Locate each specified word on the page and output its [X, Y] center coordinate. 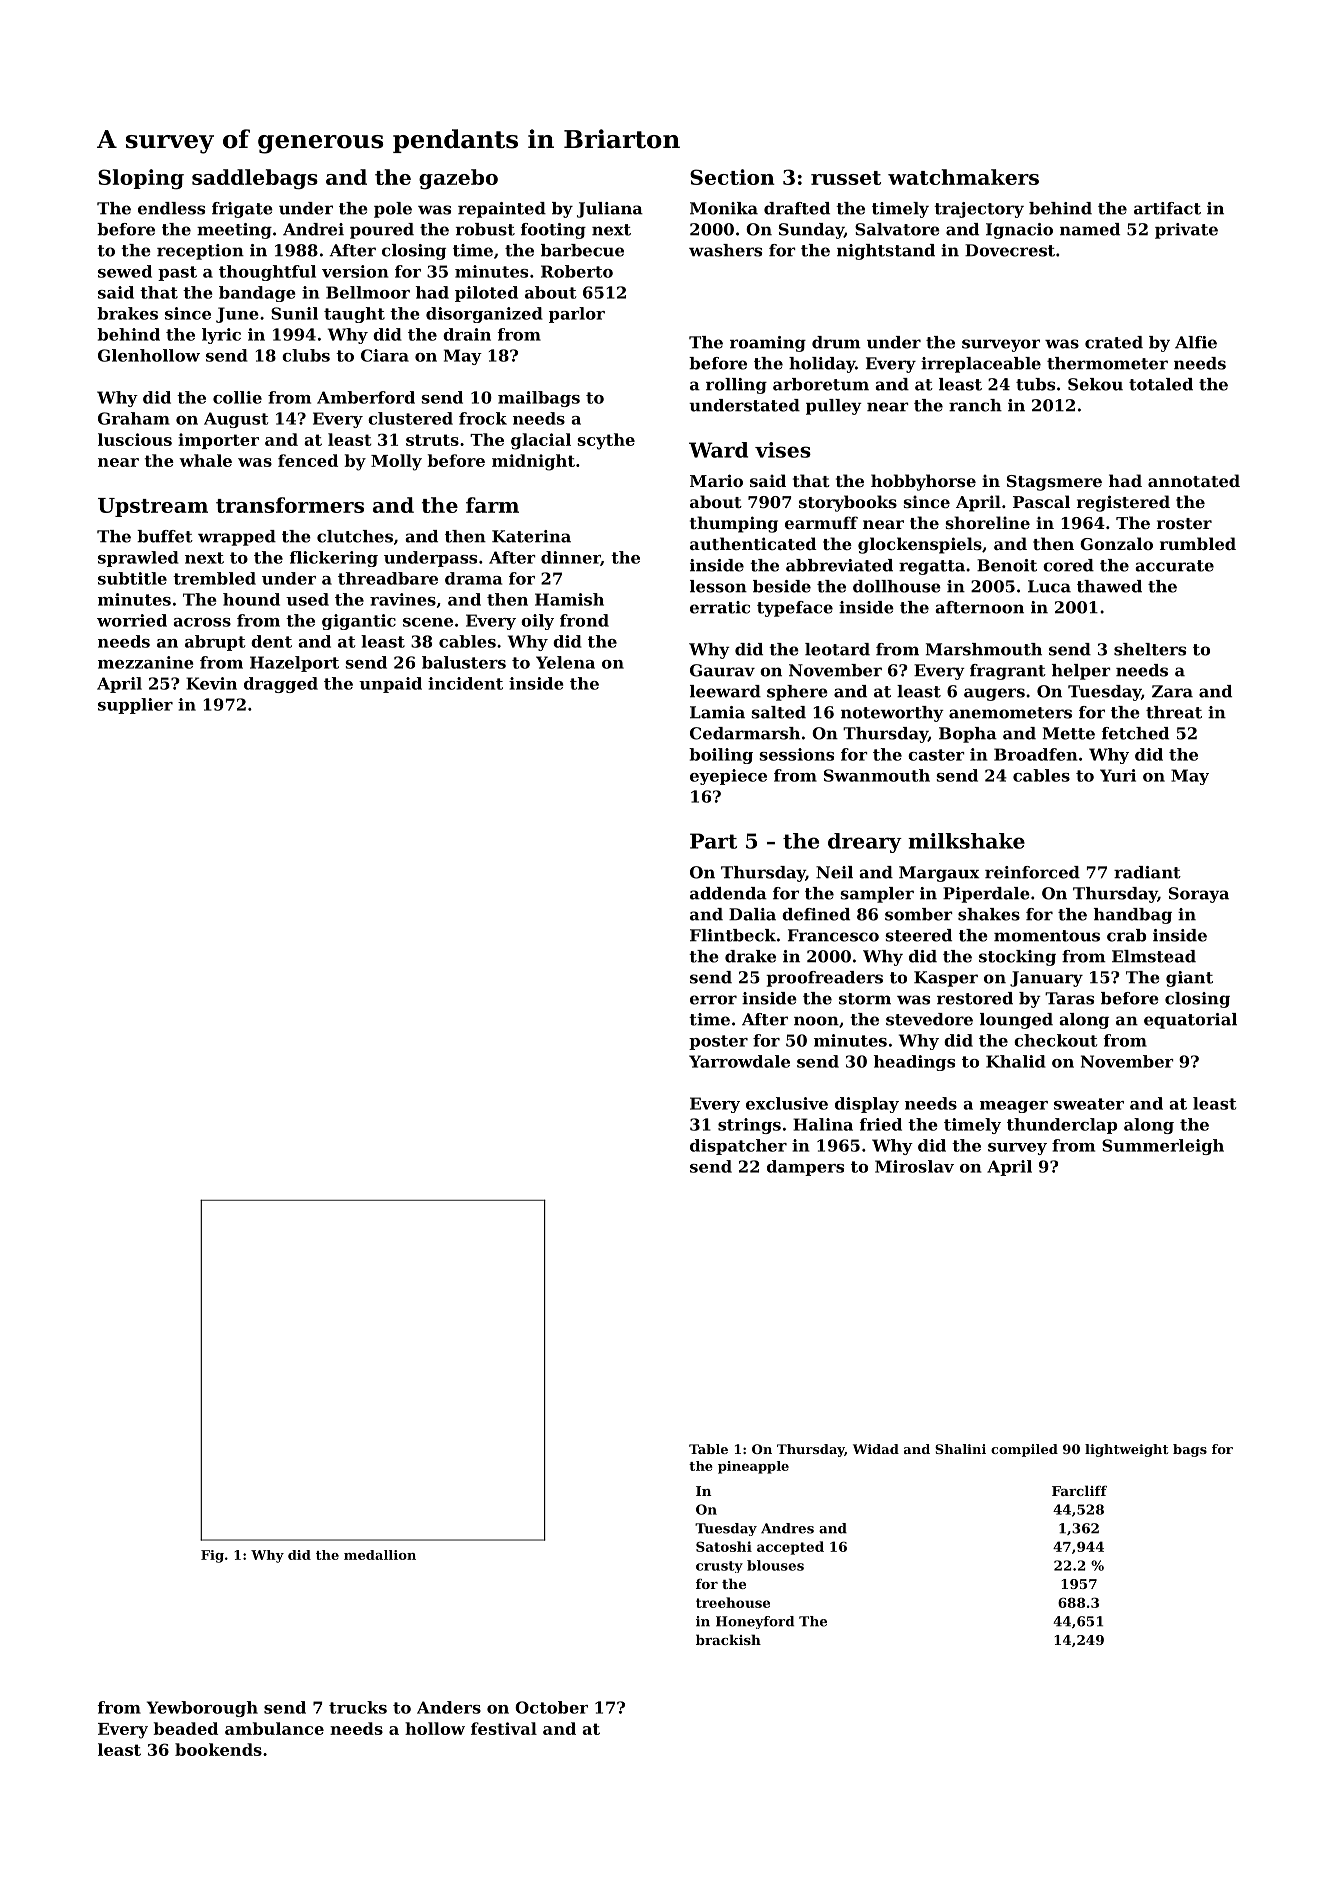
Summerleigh [1163, 1147]
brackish [728, 1639]
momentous [1047, 936]
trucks [358, 1707]
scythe [606, 441]
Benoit [1007, 565]
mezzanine [145, 662]
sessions [796, 754]
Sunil [294, 313]
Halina [823, 1124]
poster [718, 1042]
